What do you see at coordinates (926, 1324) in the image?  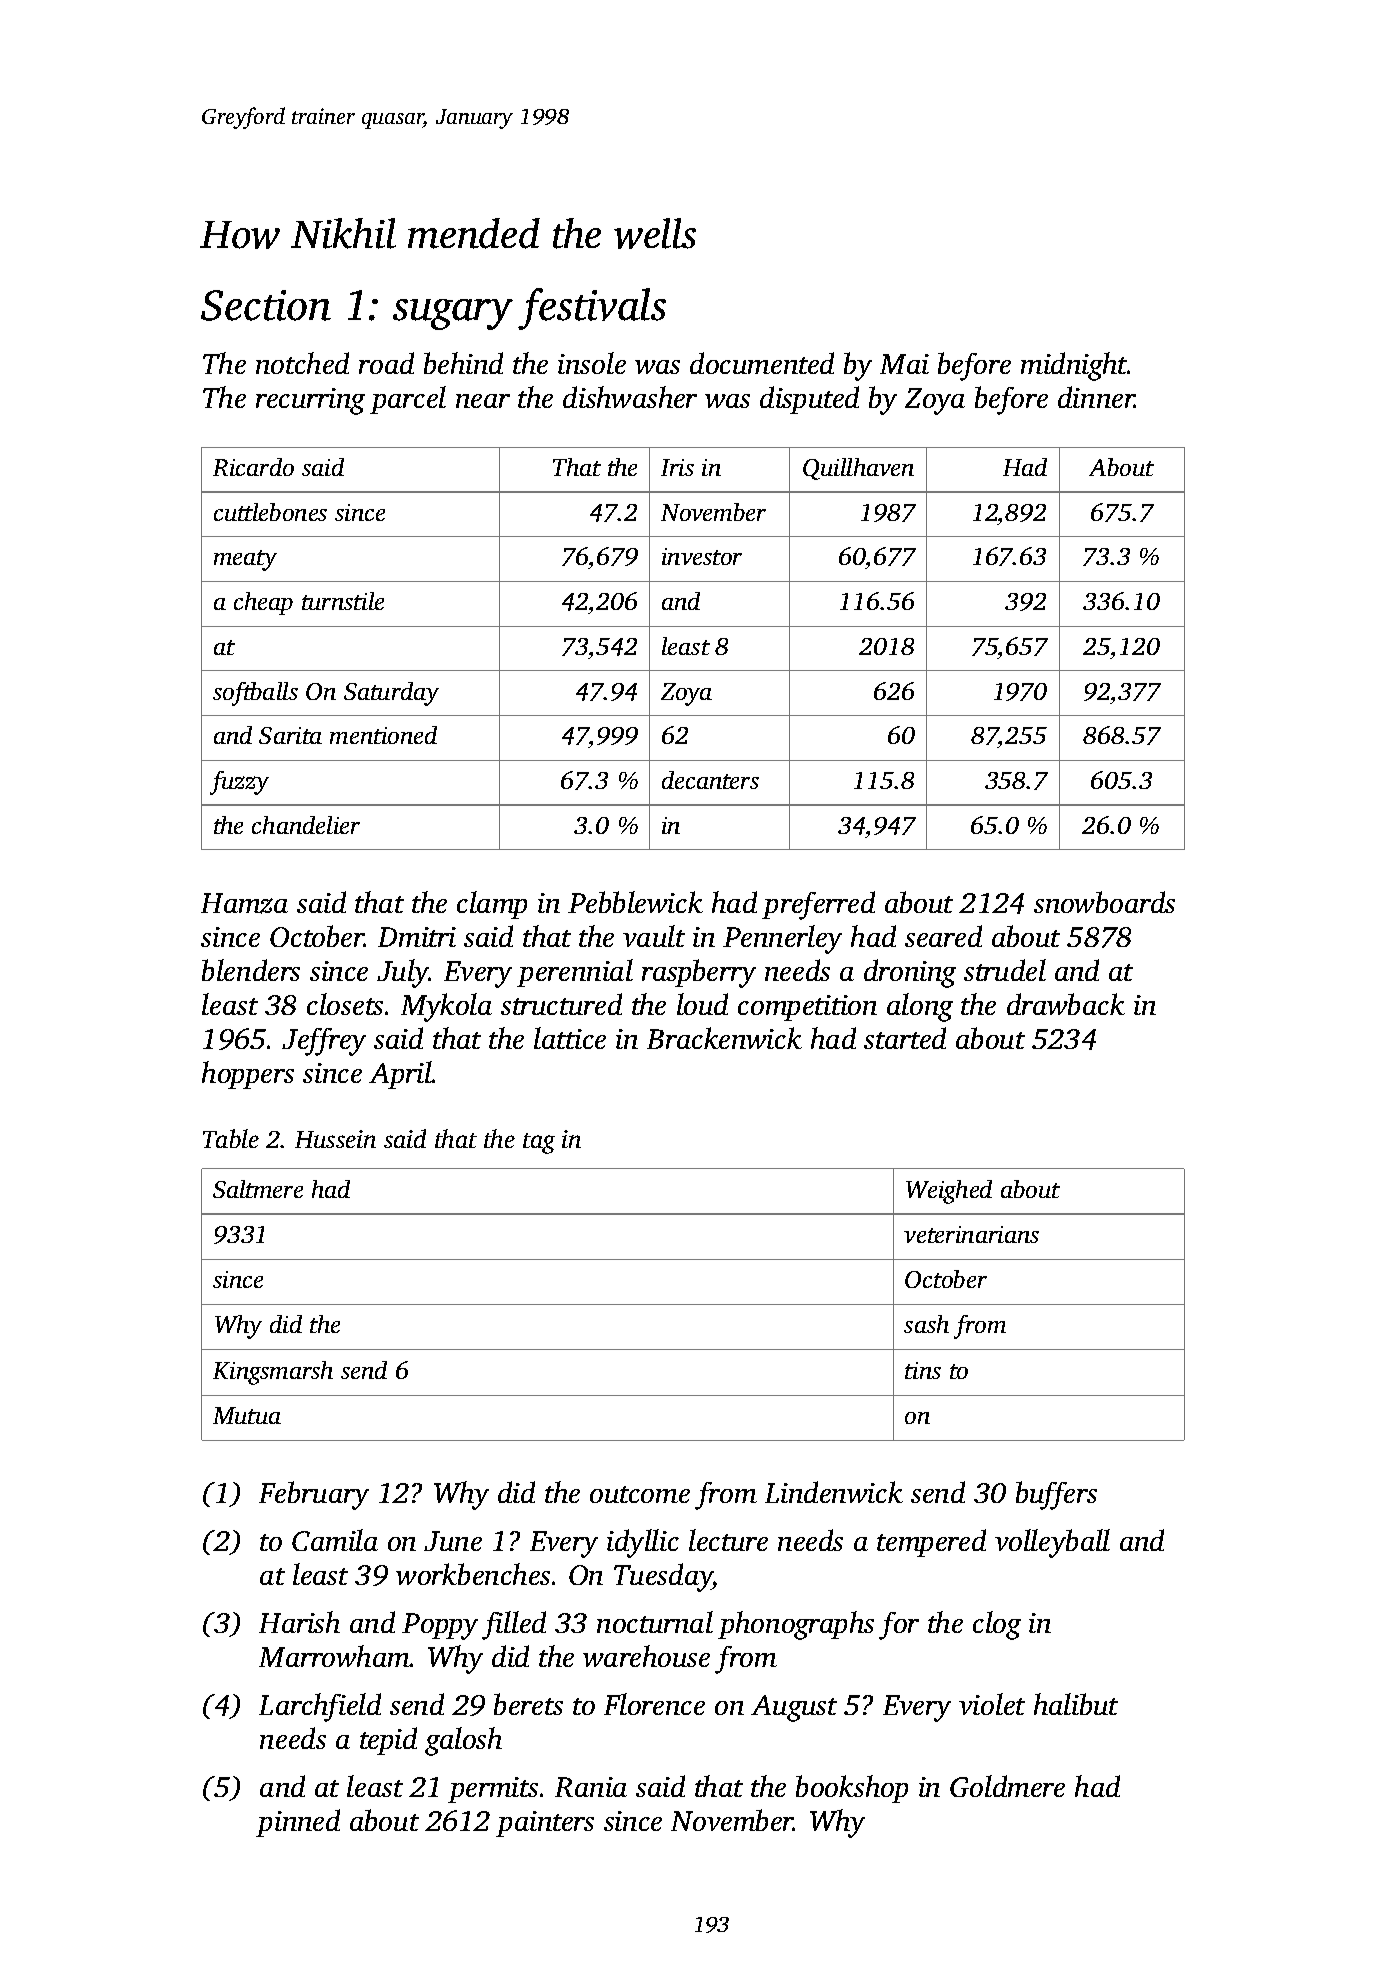 I see `sash` at bounding box center [926, 1324].
